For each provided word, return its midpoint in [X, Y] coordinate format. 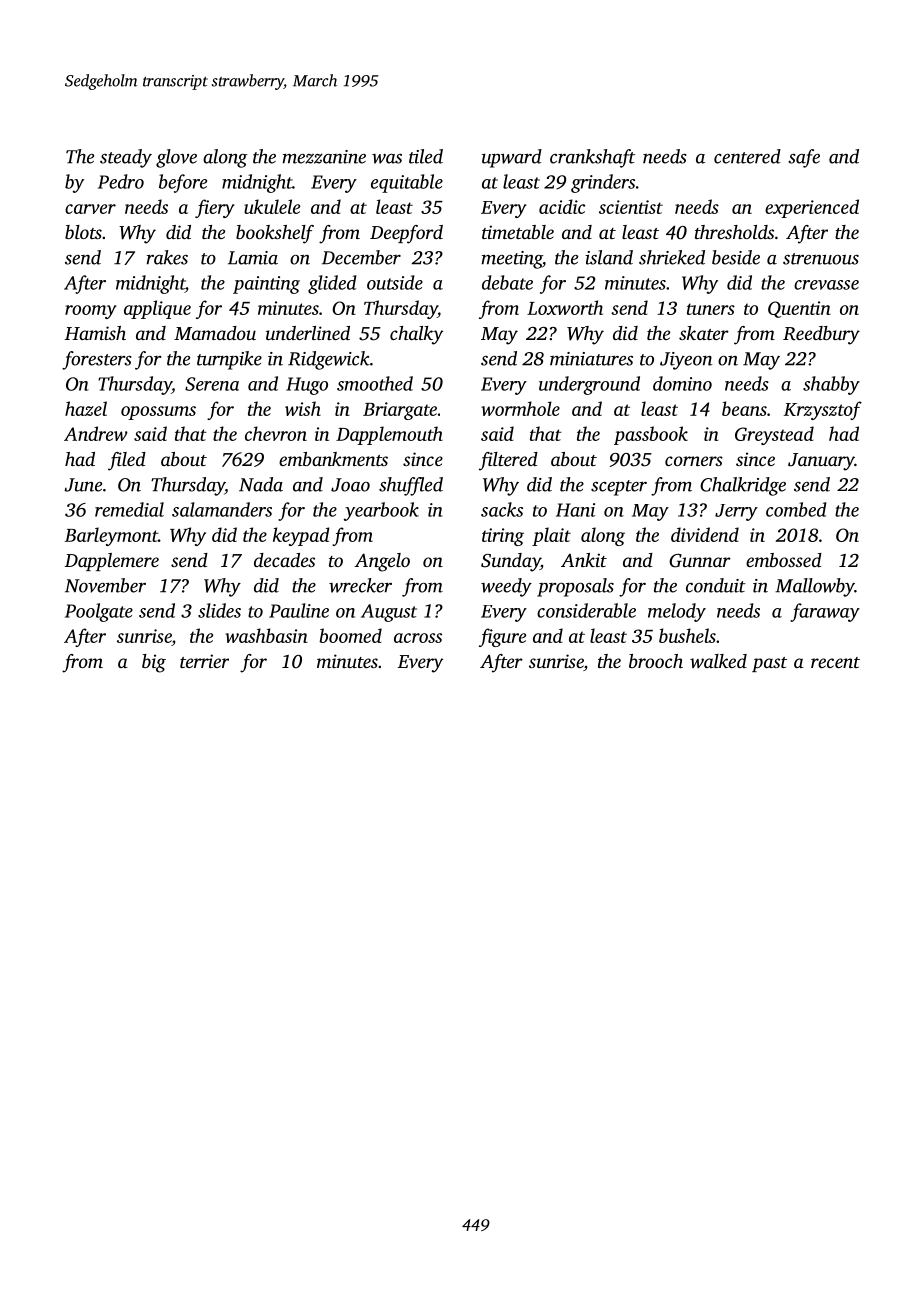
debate [507, 282]
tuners [711, 309]
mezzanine [324, 157]
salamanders [222, 509]
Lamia [253, 258]
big [154, 663]
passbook [651, 435]
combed [796, 509]
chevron [276, 433]
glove [176, 158]
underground [589, 385]
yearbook [381, 511]
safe [804, 158]
